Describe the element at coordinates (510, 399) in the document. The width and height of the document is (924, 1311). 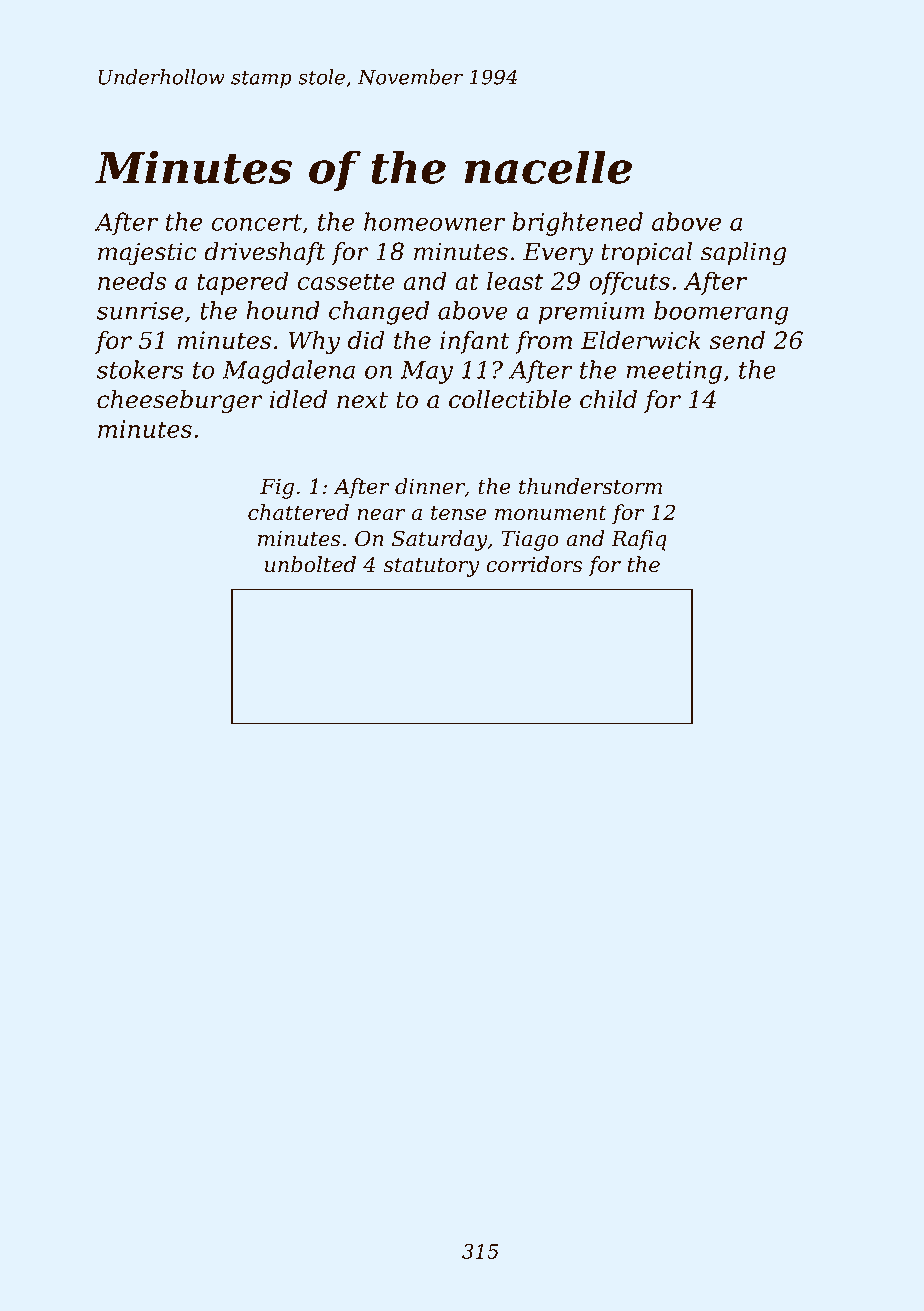
I see `collectible` at that location.
